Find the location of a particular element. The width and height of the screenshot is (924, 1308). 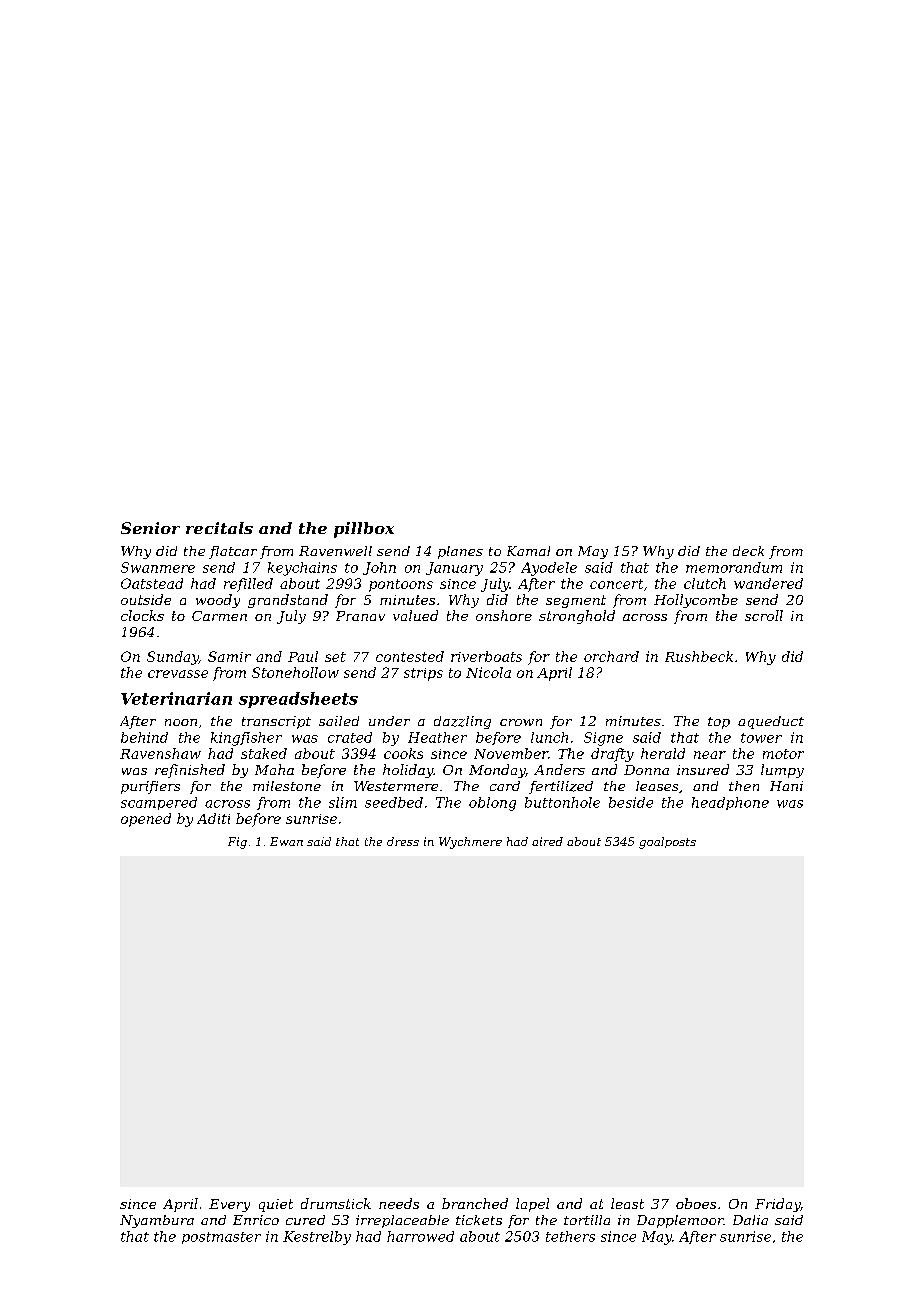

Swanmere is located at coordinates (158, 567).
